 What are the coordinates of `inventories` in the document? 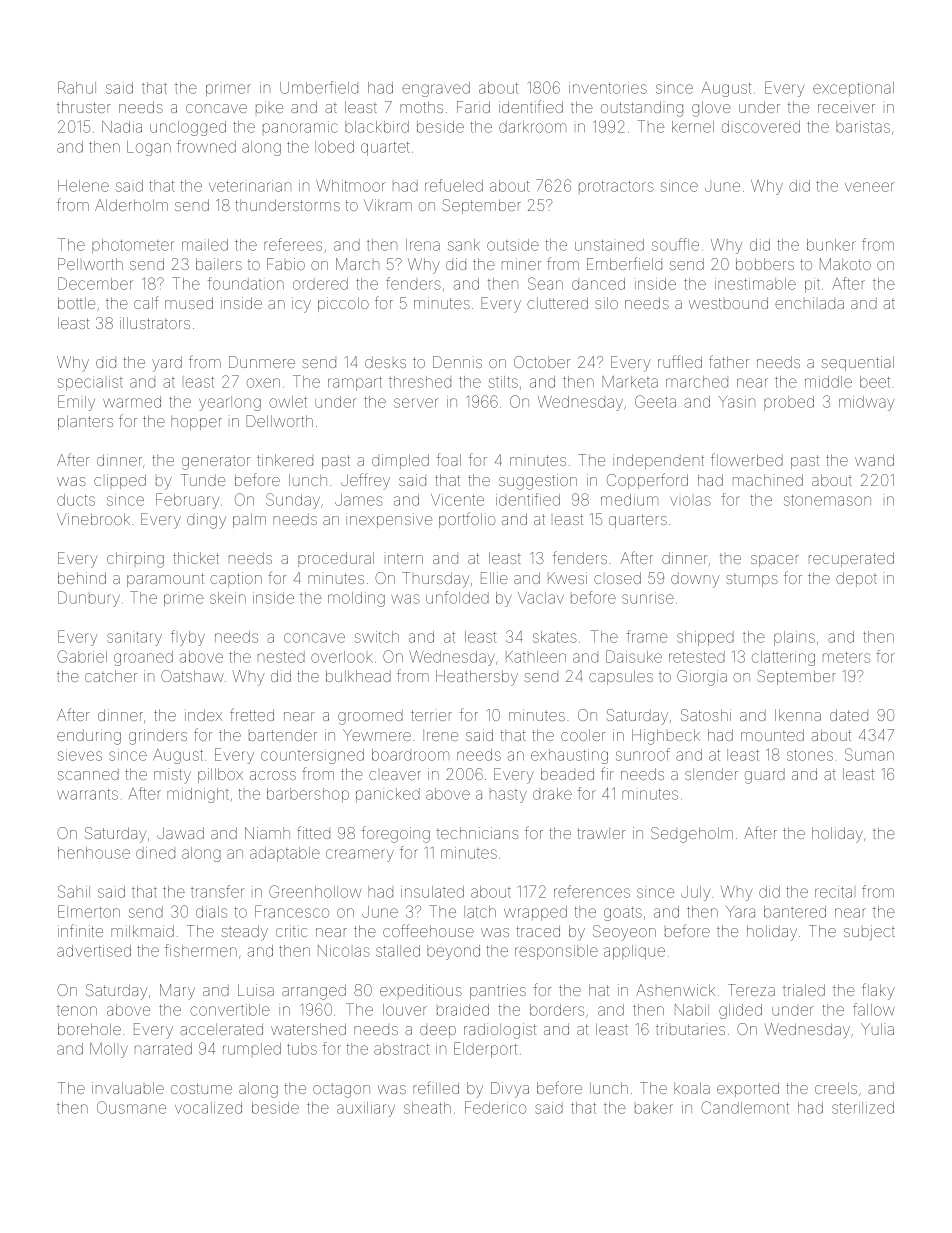 It's located at (608, 88).
